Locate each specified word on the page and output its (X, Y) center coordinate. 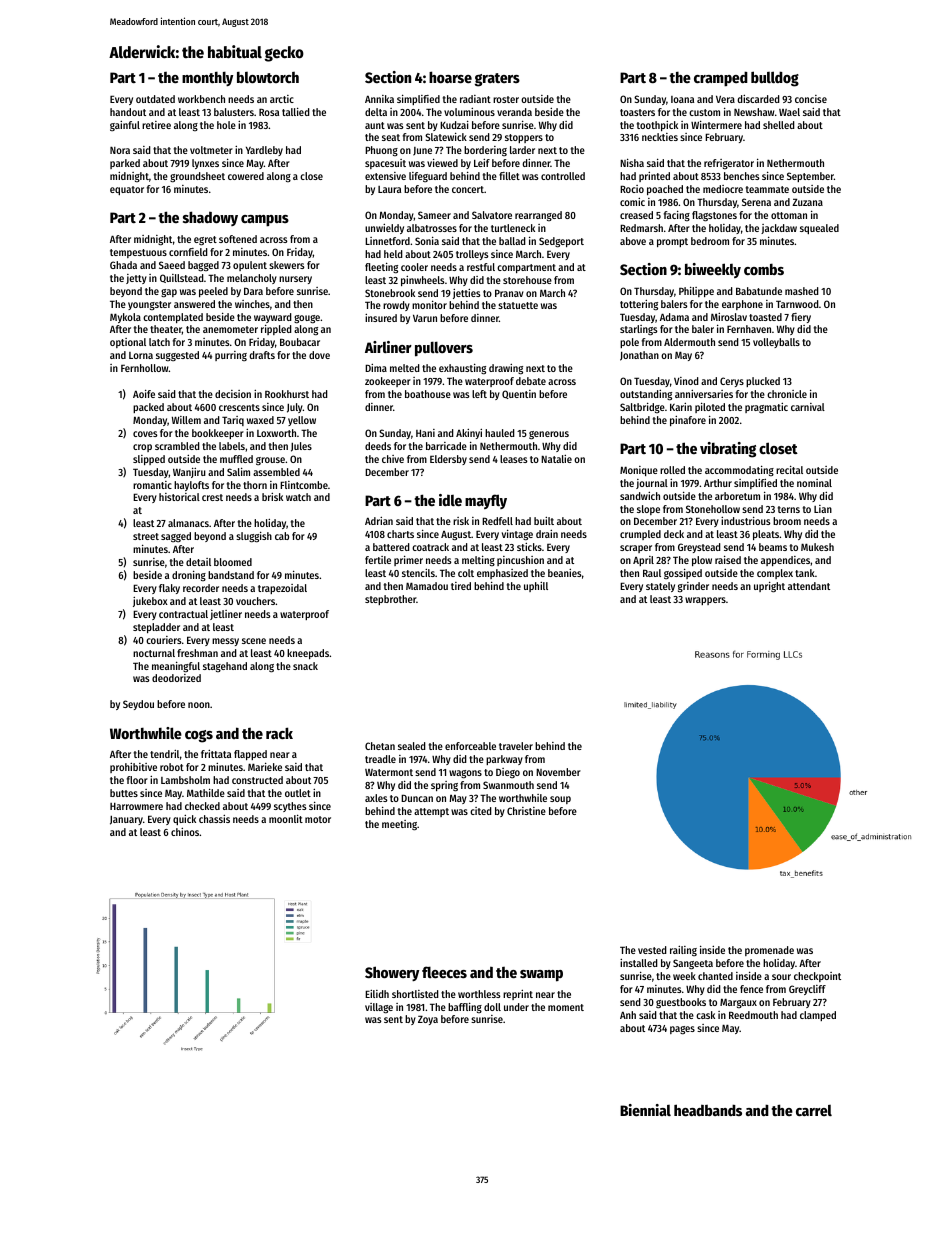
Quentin (519, 394)
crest (212, 497)
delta (376, 112)
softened (238, 239)
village (379, 1008)
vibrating (728, 450)
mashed (802, 291)
